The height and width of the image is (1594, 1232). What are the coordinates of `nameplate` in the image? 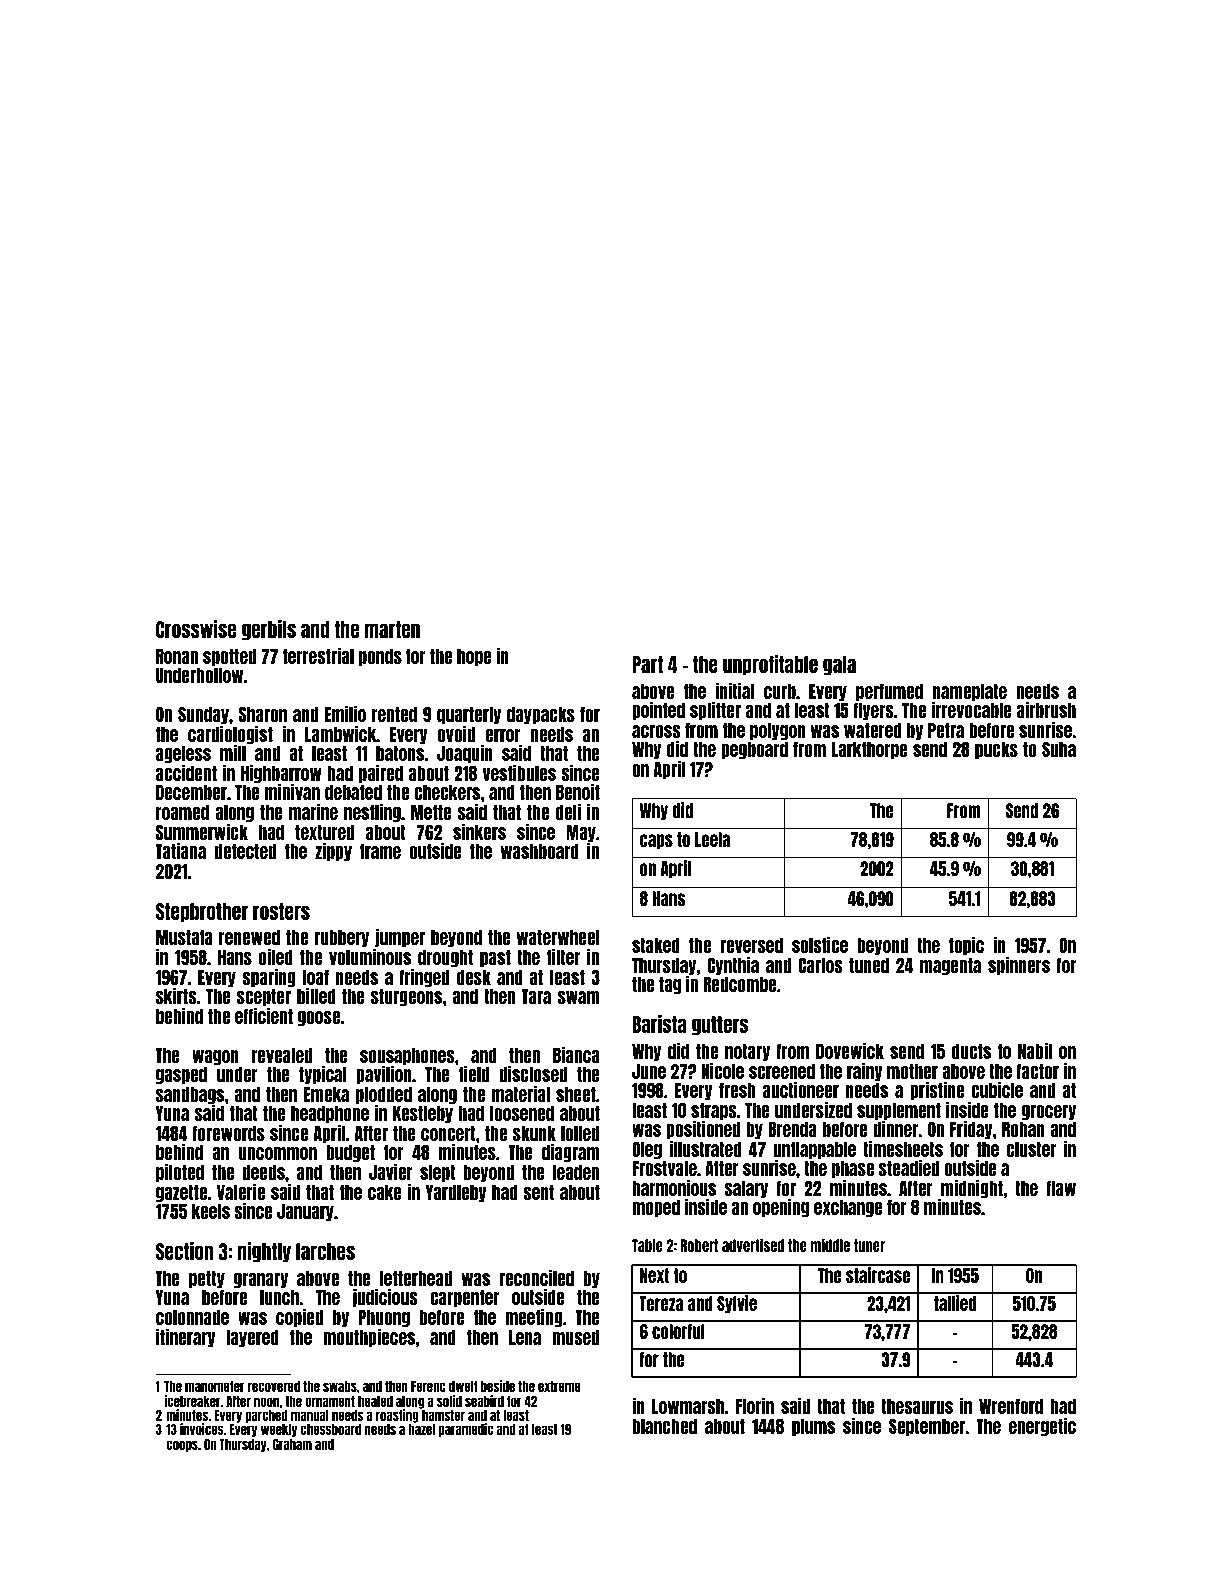 It's located at (969, 693).
